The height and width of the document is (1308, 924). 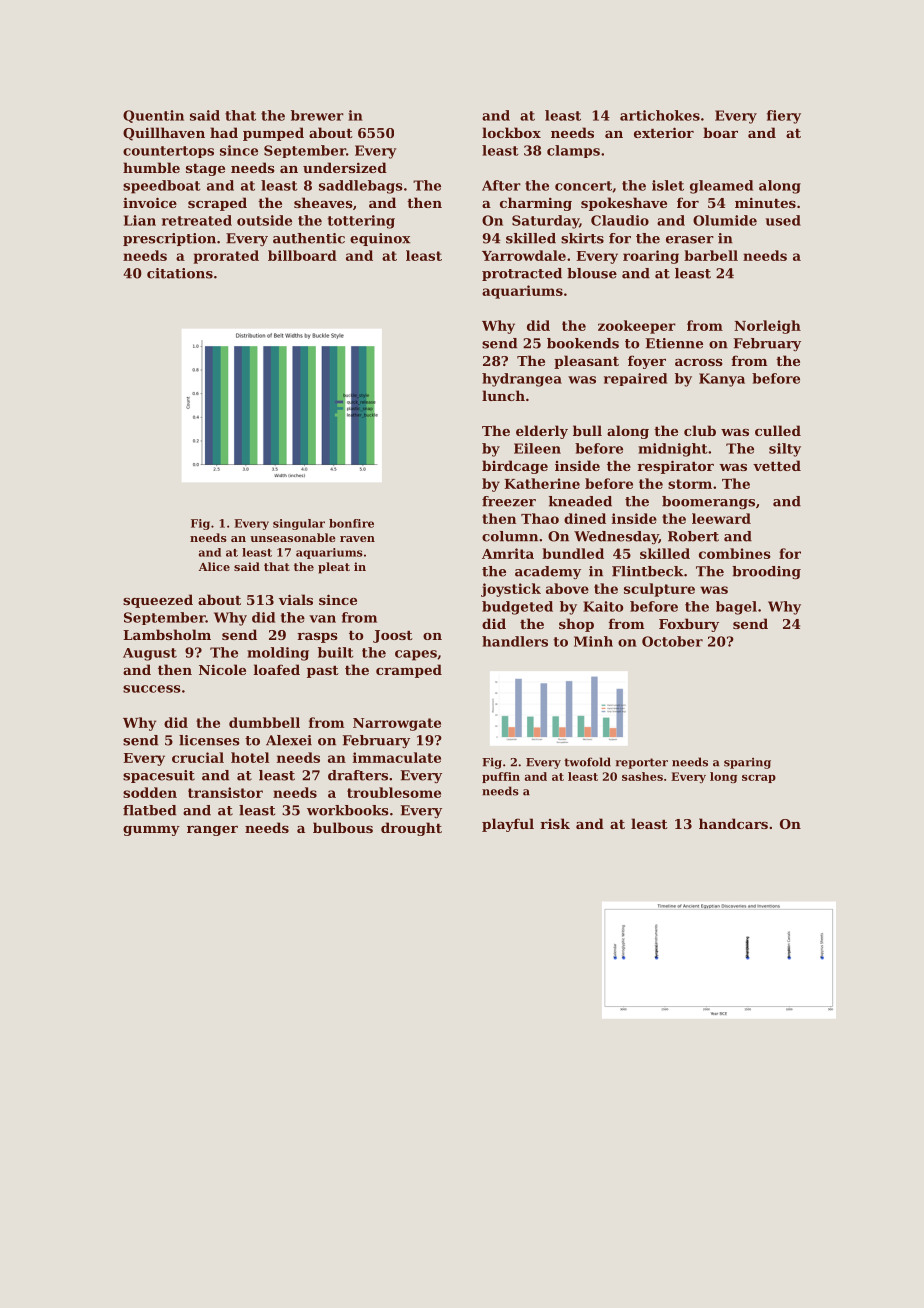 I want to click on blouse, so click(x=592, y=273).
